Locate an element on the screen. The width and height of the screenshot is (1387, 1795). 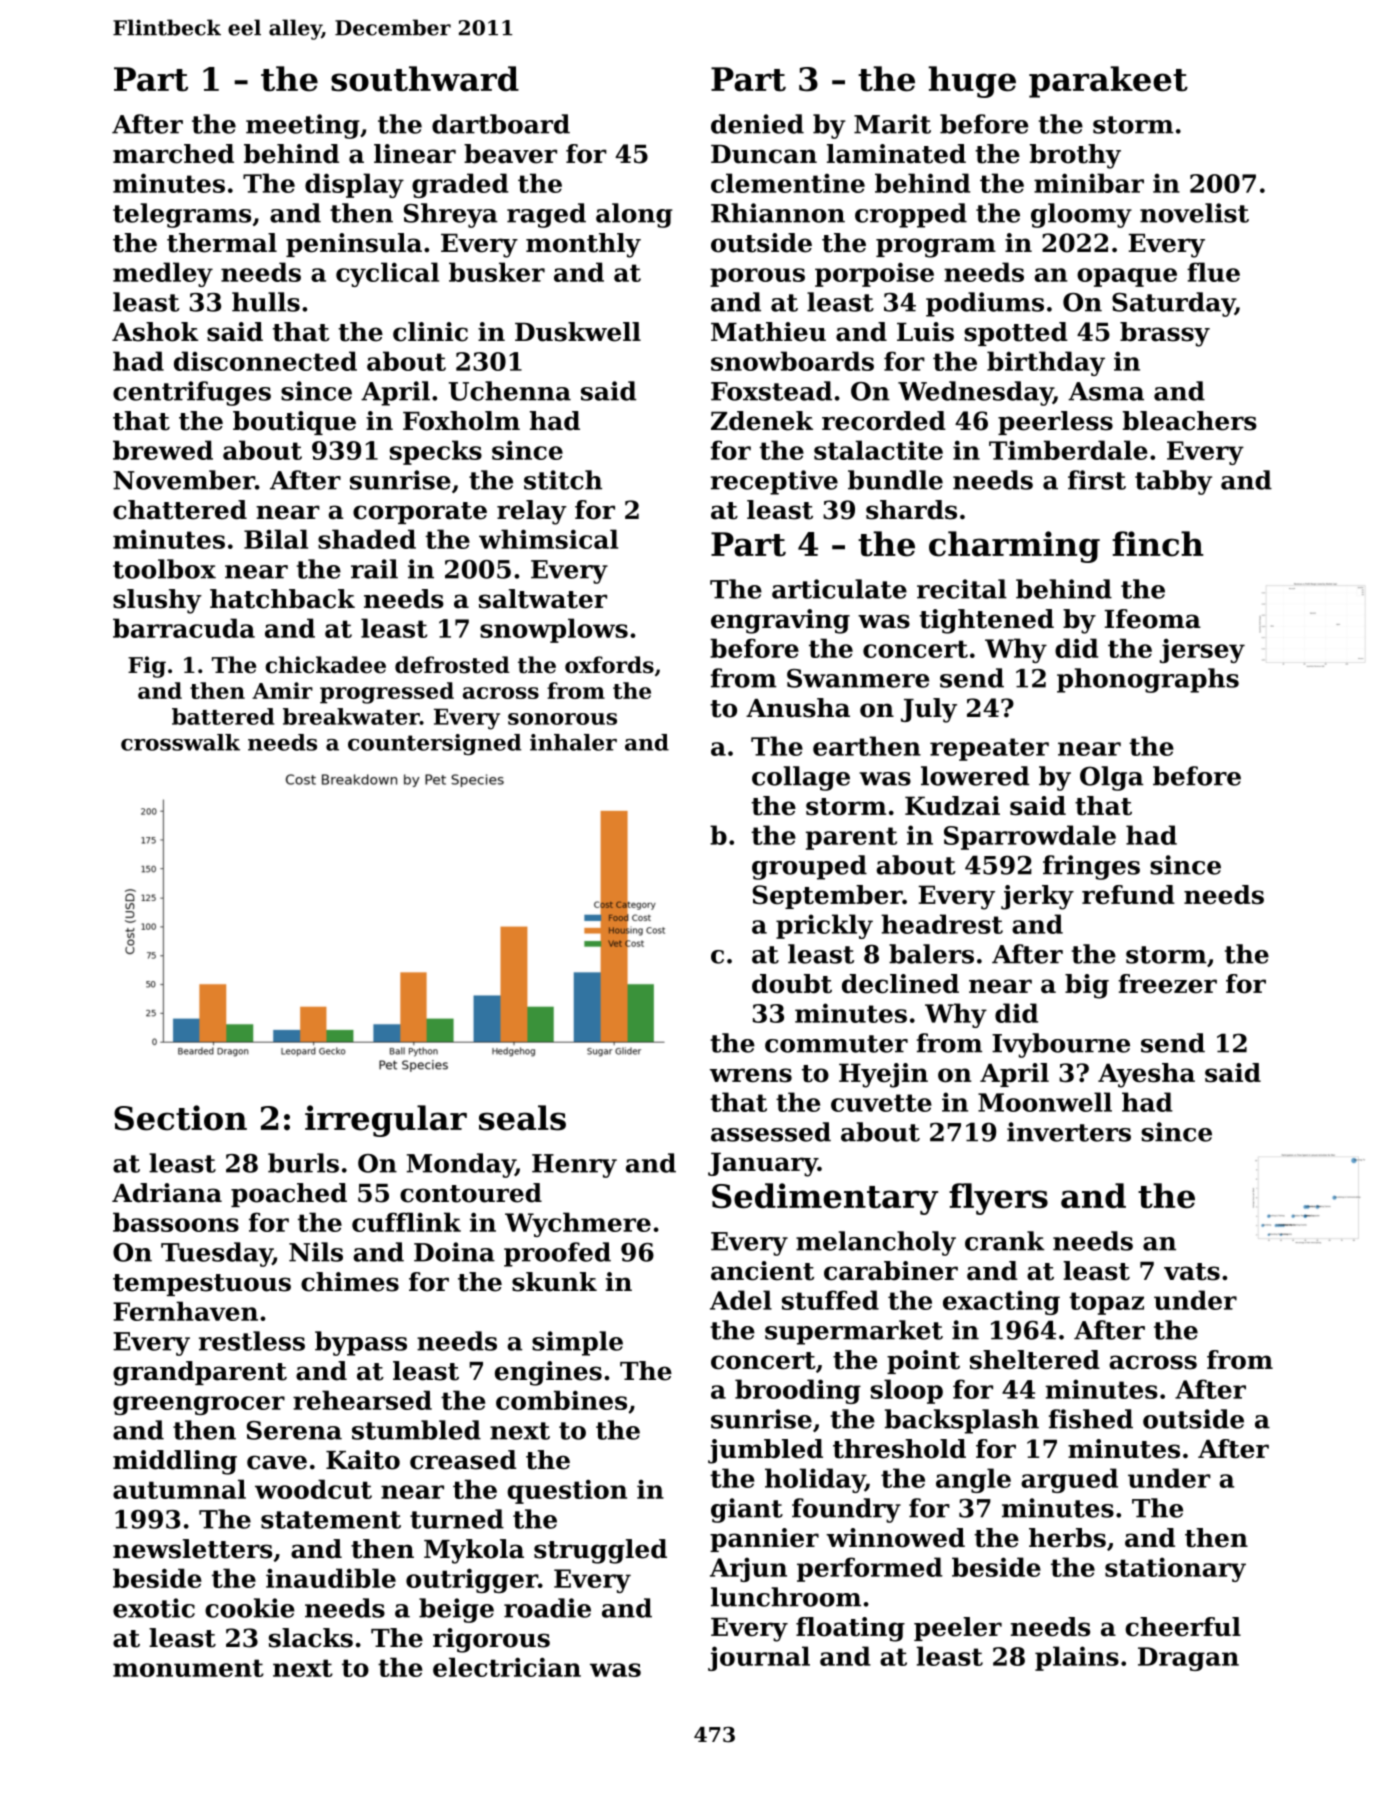
commuter is located at coordinates (836, 1044).
